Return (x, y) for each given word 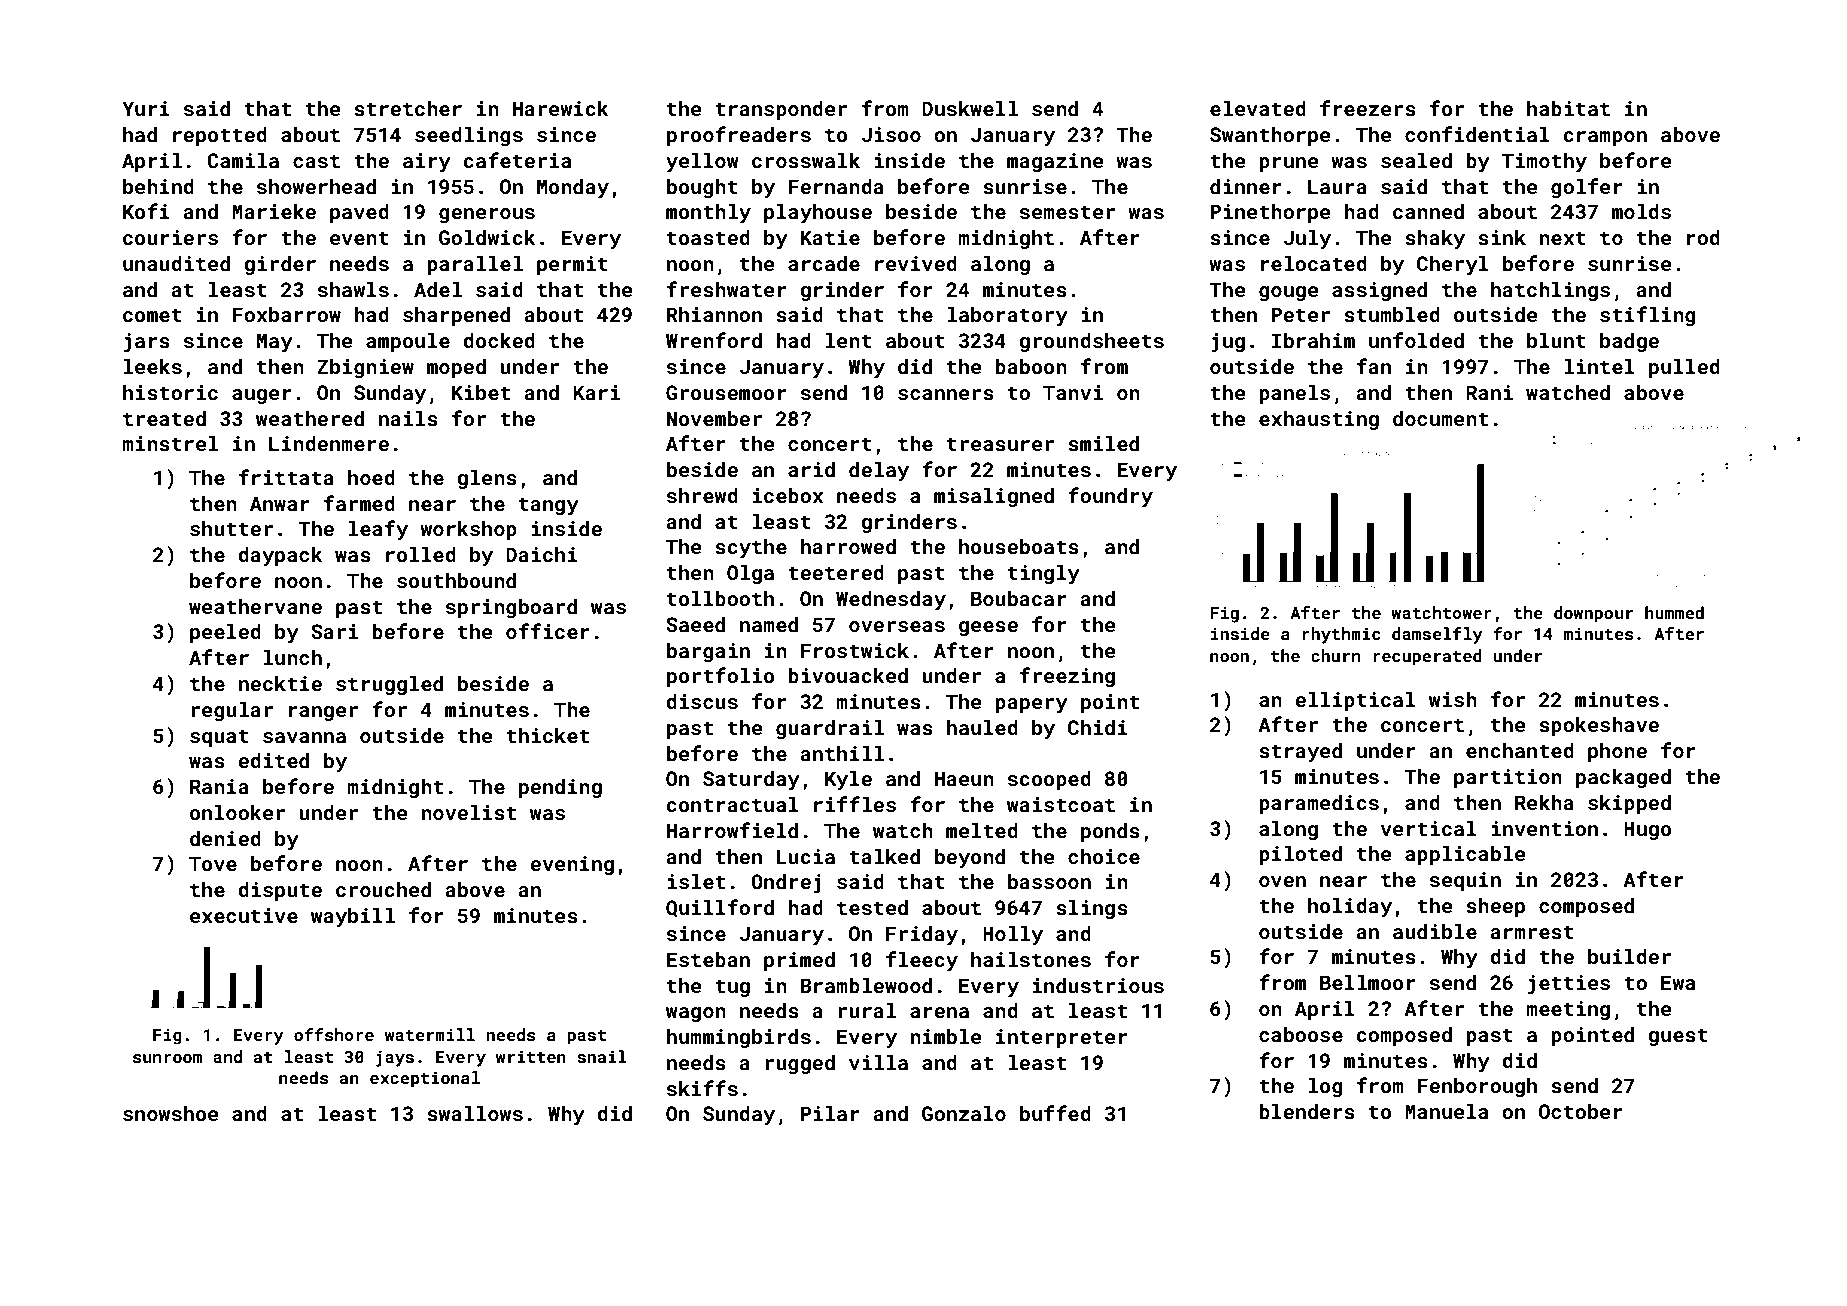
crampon (1605, 138)
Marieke (274, 211)
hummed (1674, 612)
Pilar (830, 1113)
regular (232, 711)
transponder (781, 110)
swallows (475, 1113)
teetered (836, 572)
